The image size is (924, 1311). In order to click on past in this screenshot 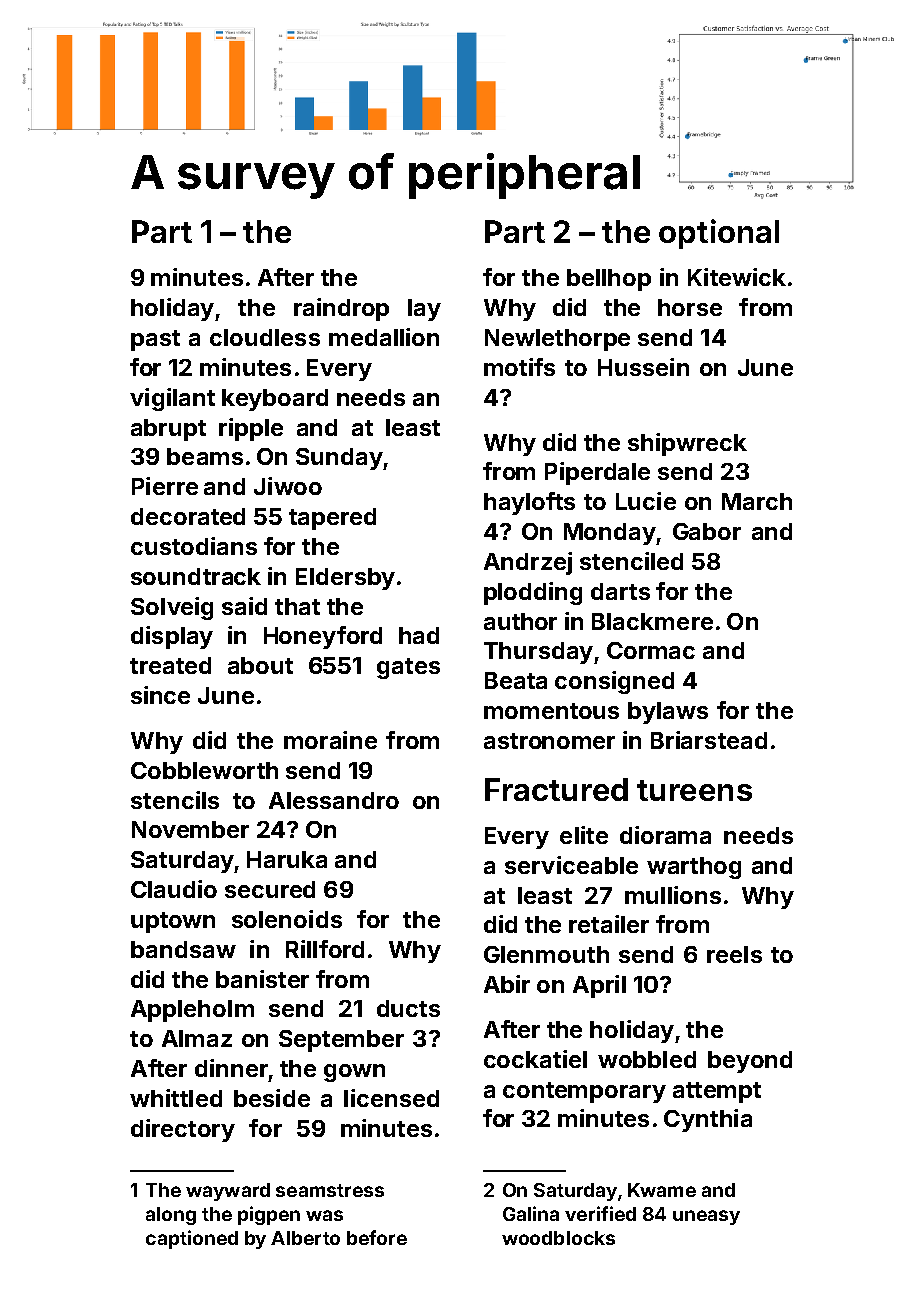, I will do `click(155, 340)`.
